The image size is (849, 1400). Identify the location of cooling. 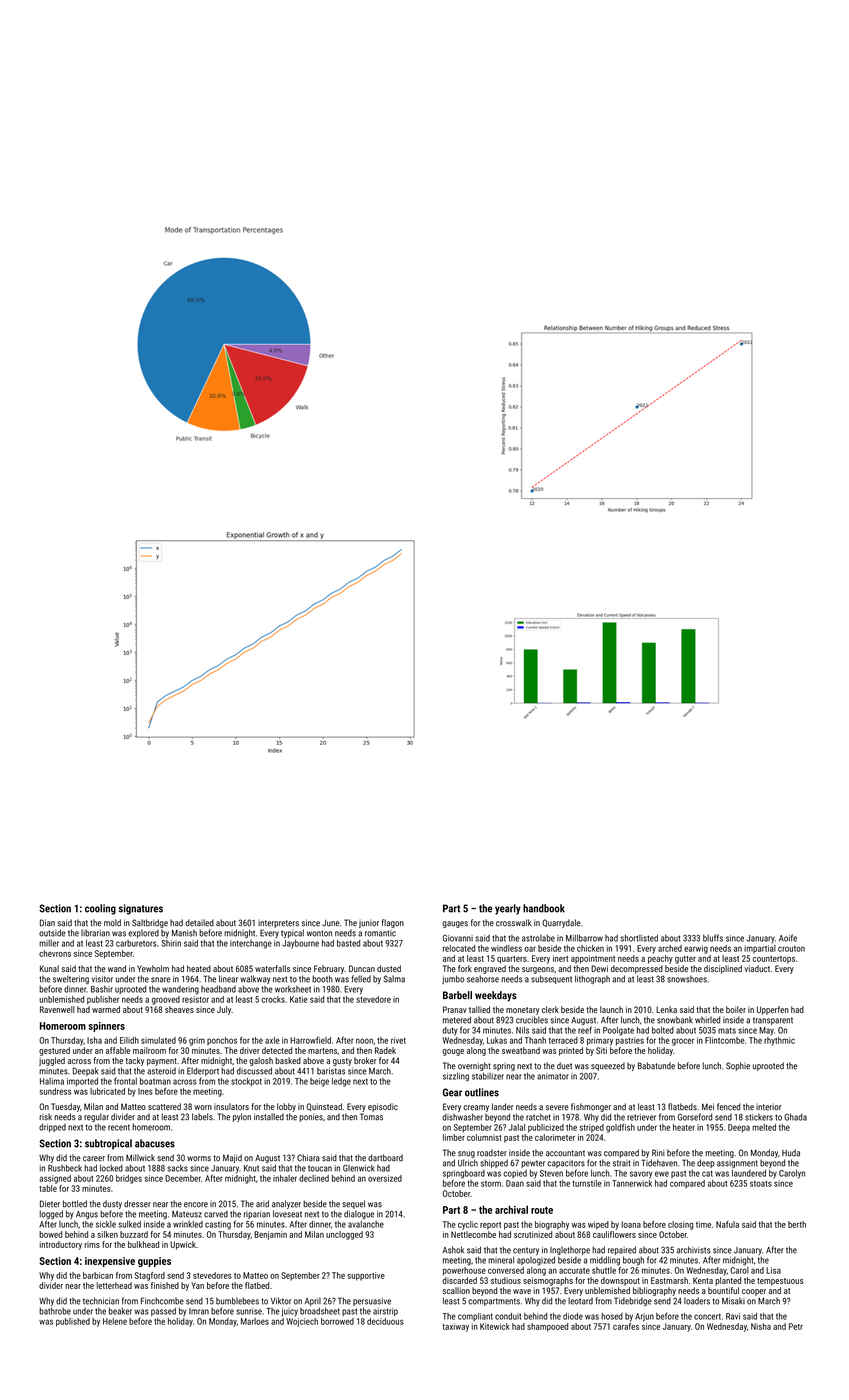
(100, 909).
